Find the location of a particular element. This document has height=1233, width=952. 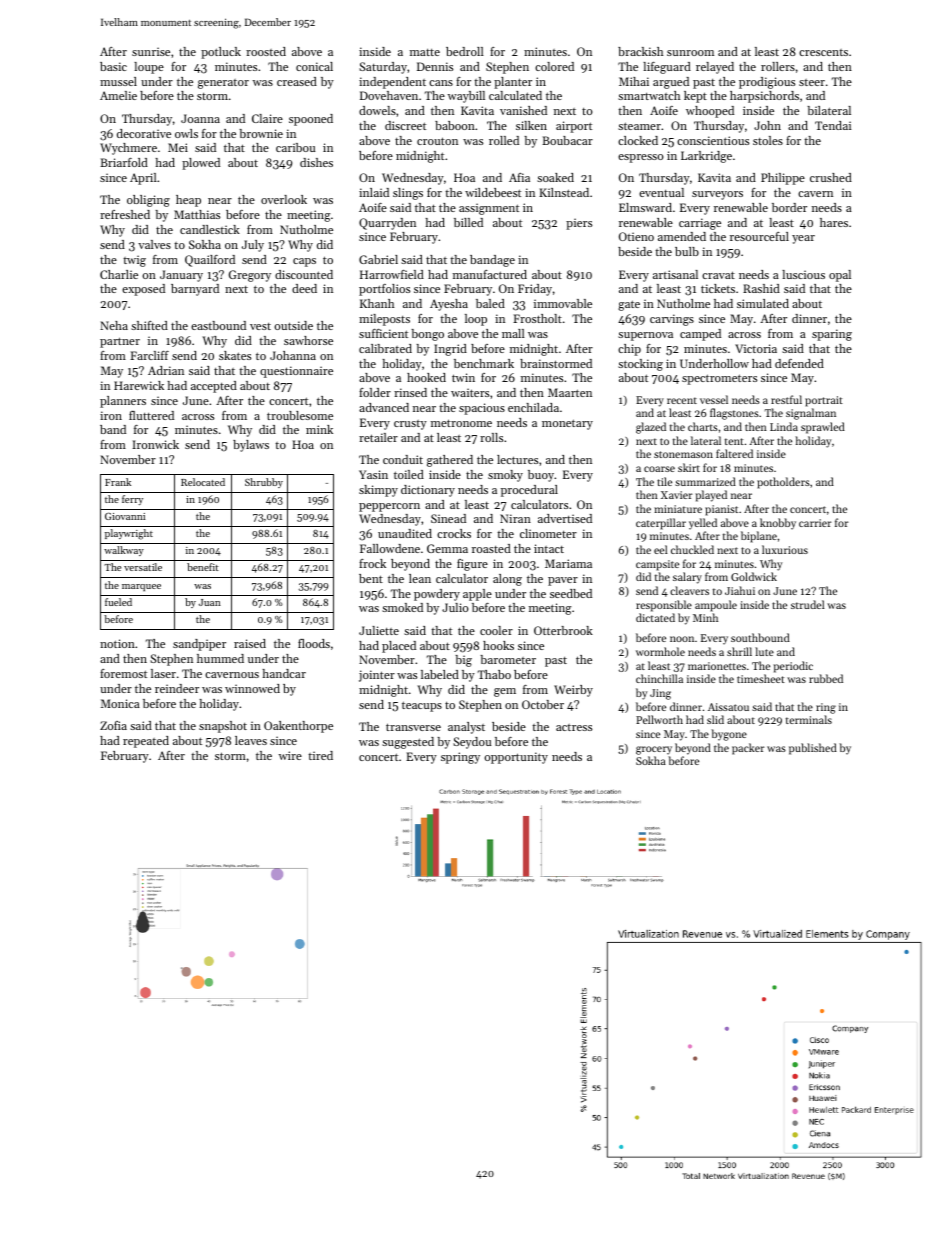

matte is located at coordinates (425, 52).
